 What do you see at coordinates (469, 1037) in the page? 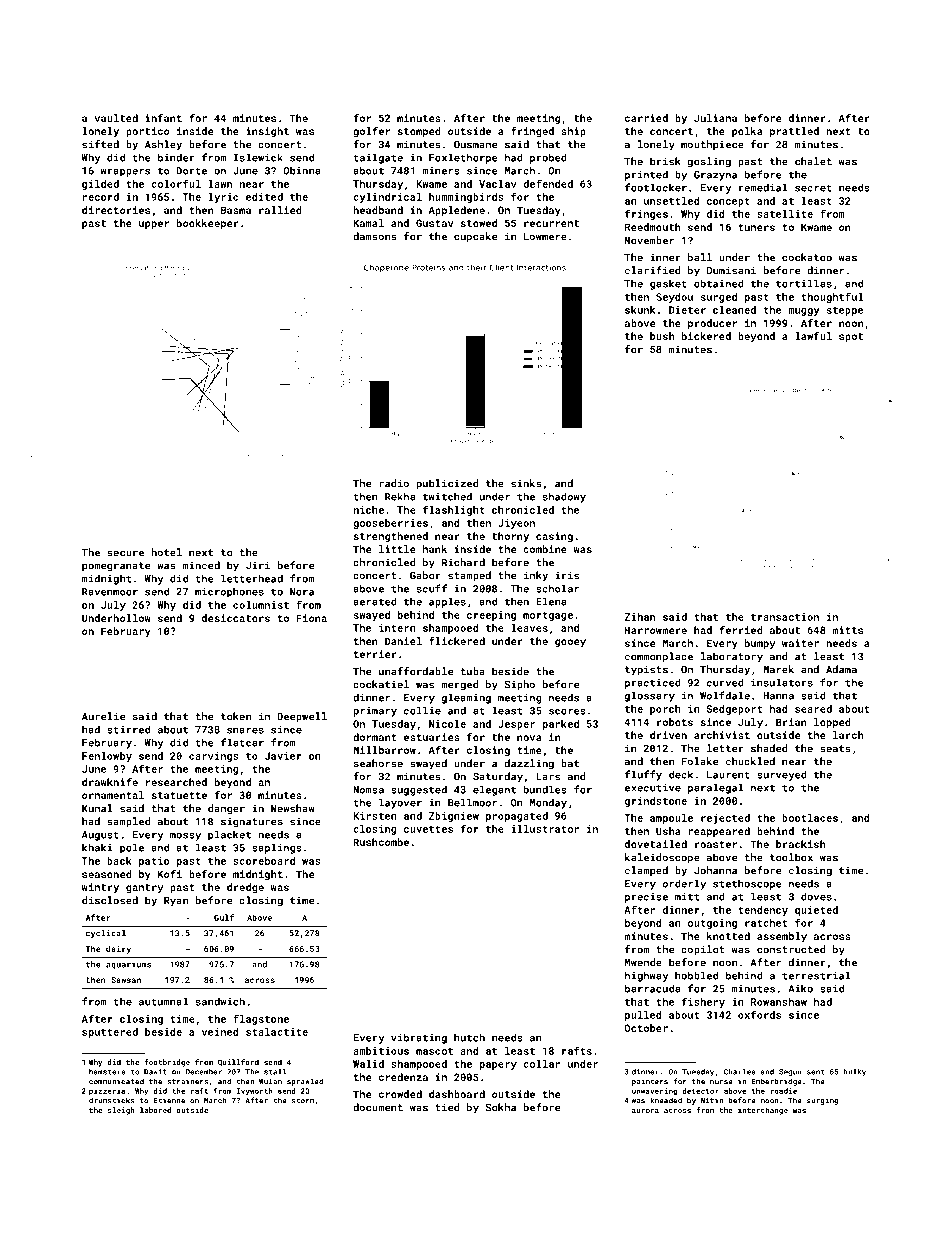
I see `hutch` at bounding box center [469, 1037].
